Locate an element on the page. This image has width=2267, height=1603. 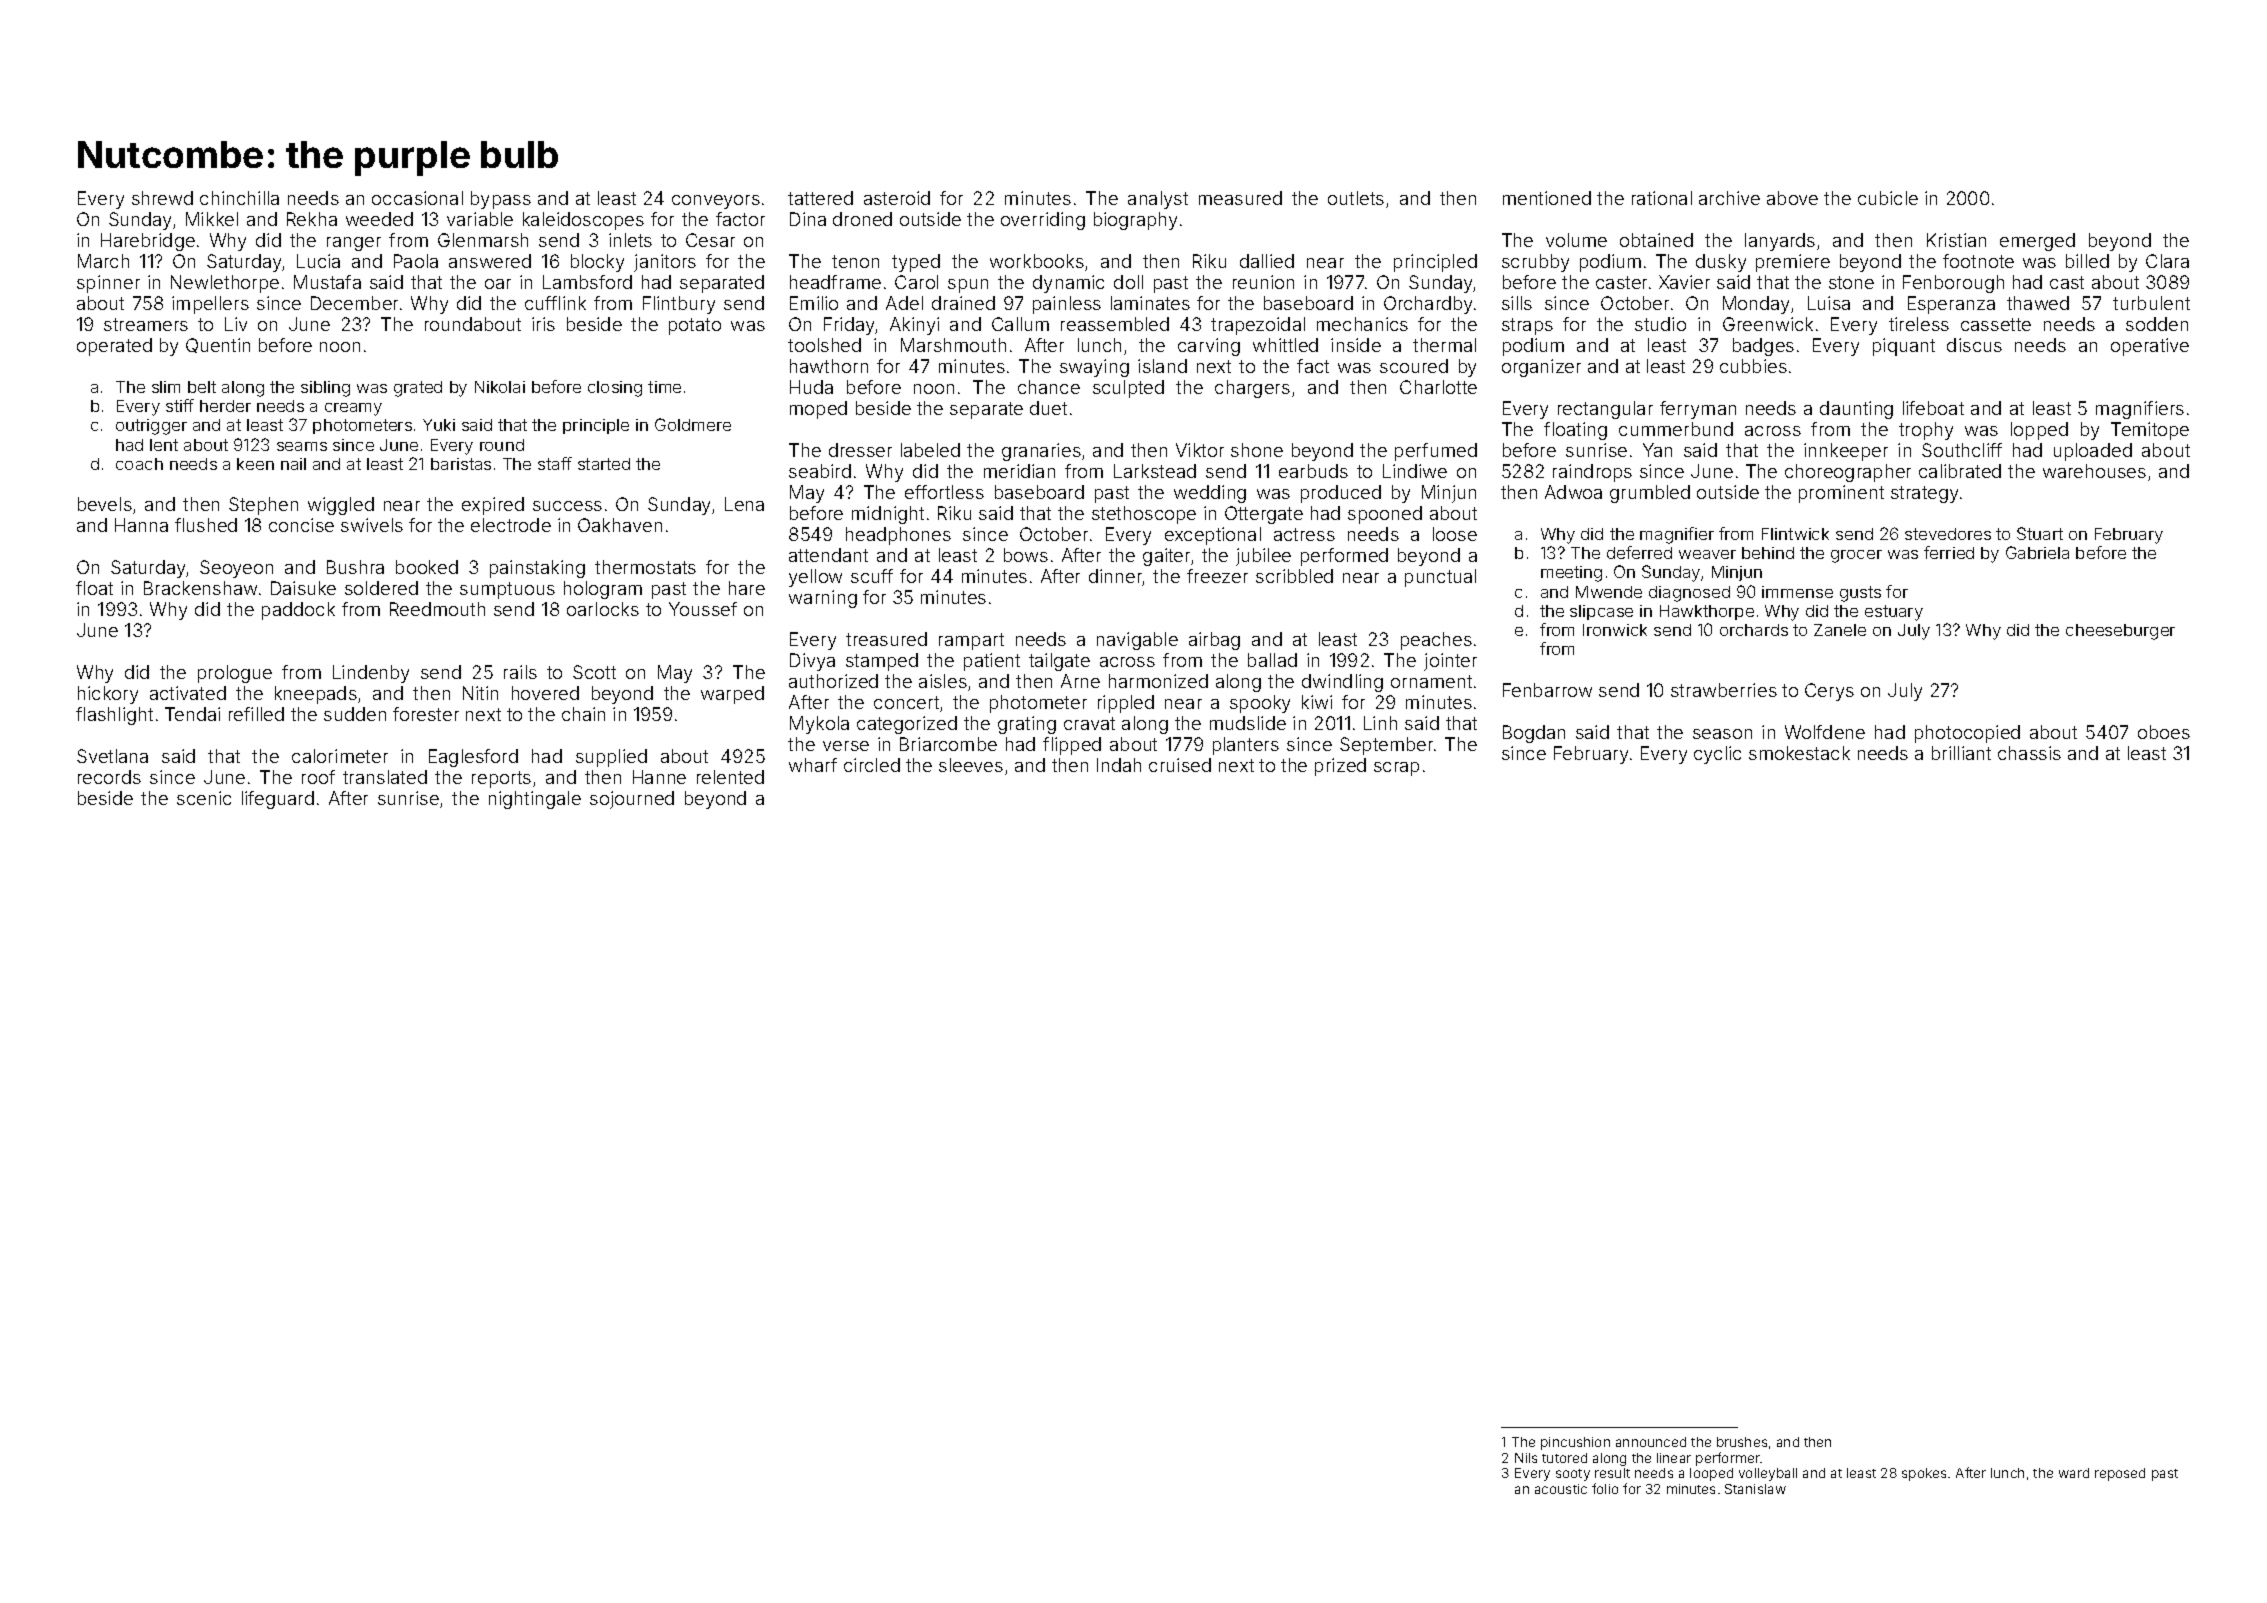
Nils is located at coordinates (1526, 1458).
